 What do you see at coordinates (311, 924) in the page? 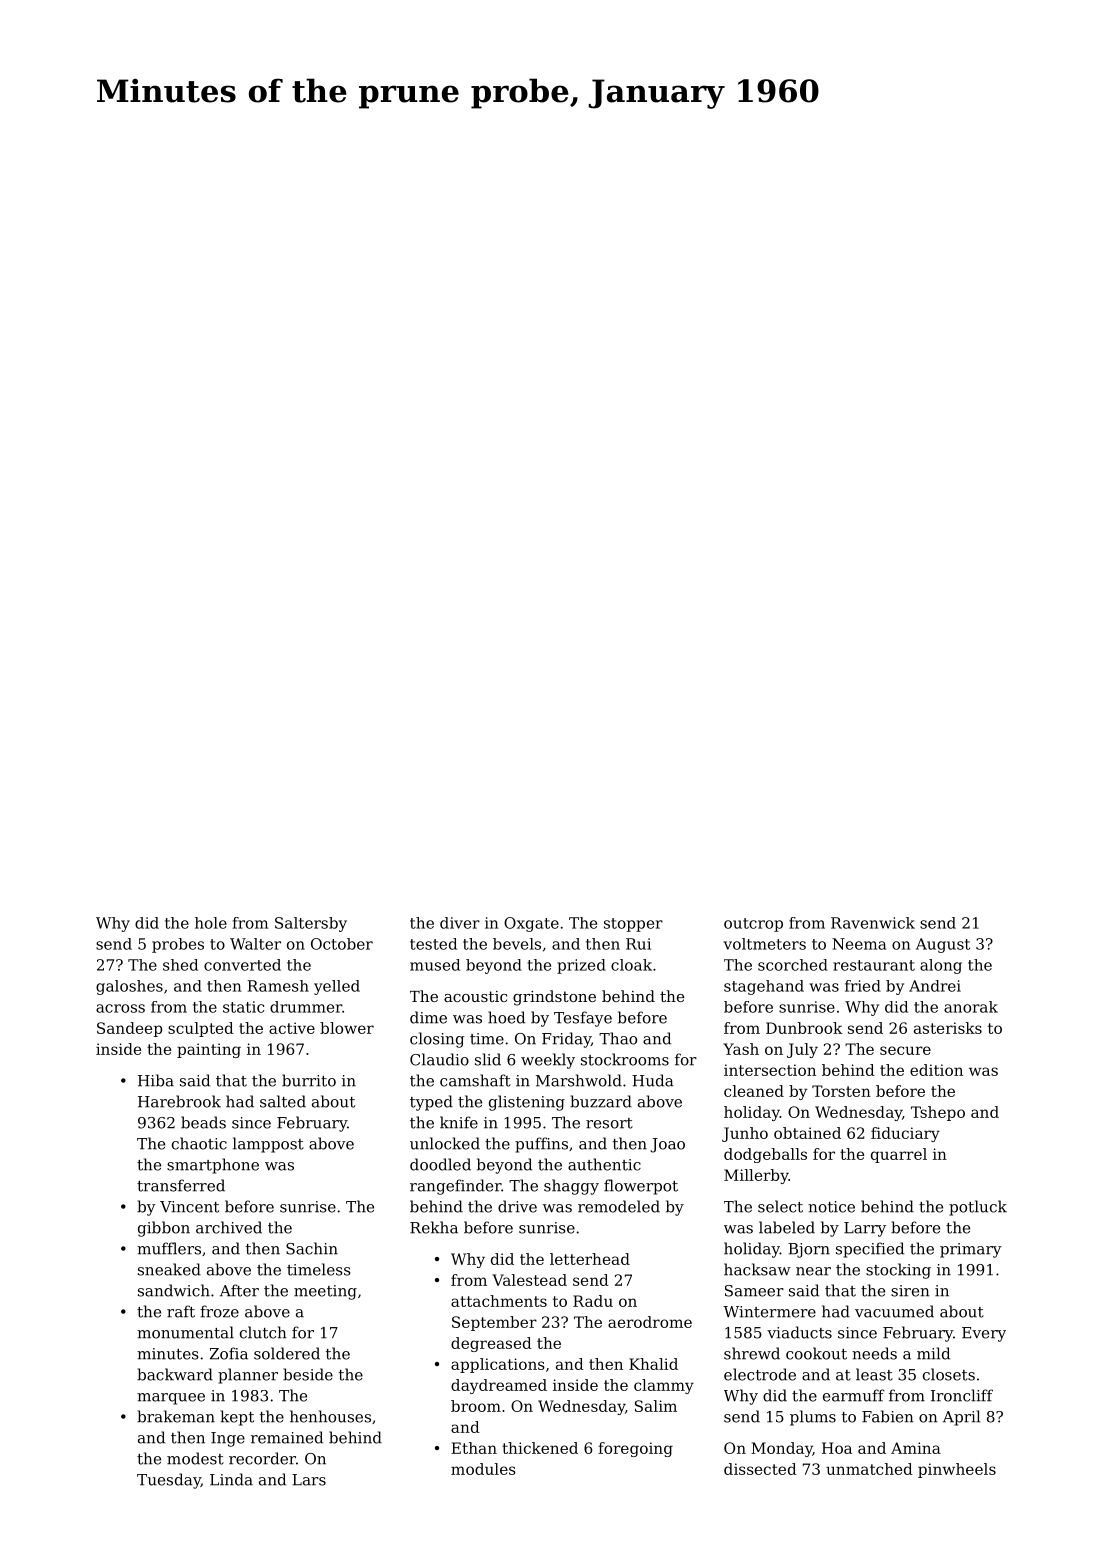
I see `Saltersby` at bounding box center [311, 924].
